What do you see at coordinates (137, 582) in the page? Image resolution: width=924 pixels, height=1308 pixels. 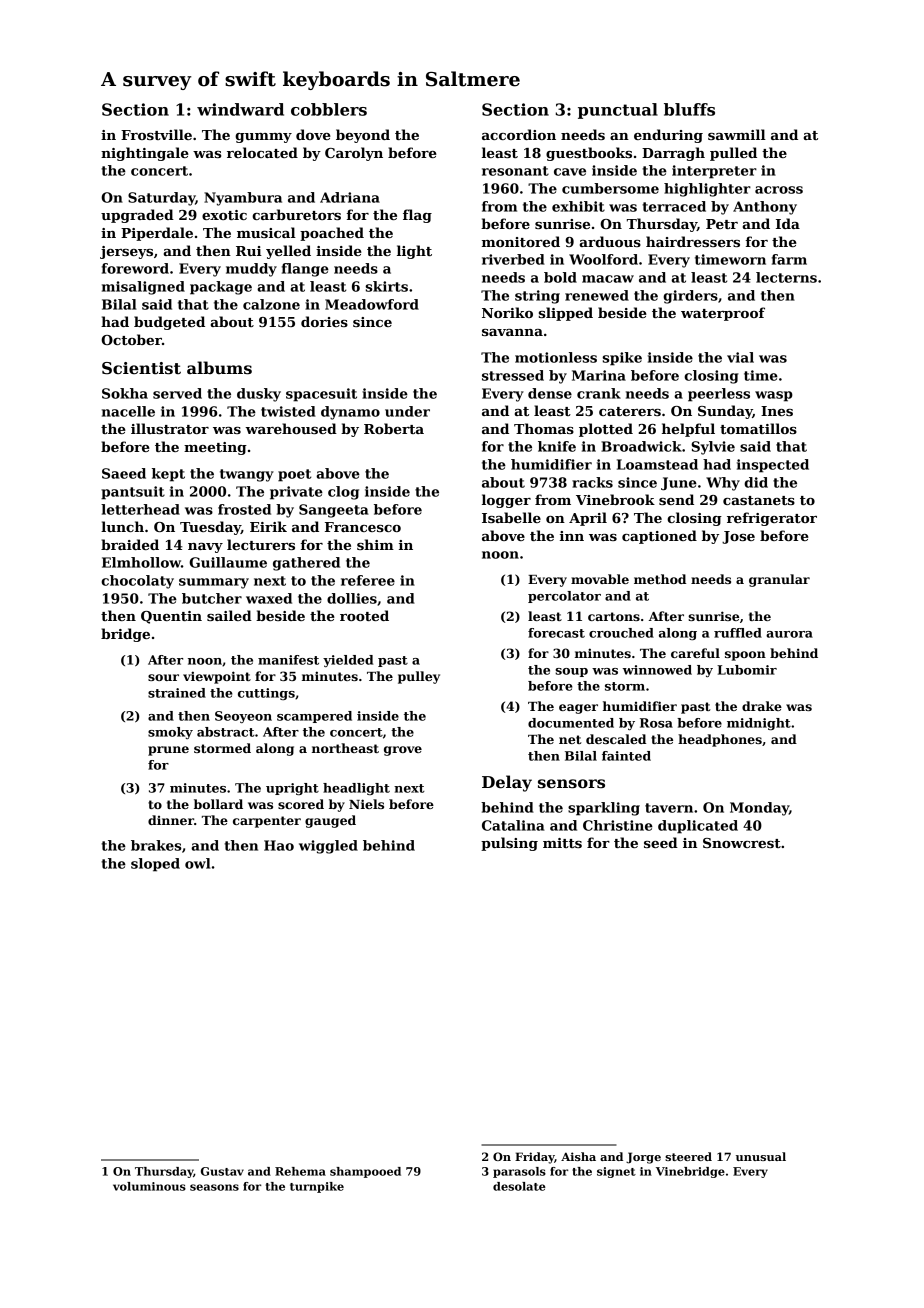 I see `chocolaty` at bounding box center [137, 582].
